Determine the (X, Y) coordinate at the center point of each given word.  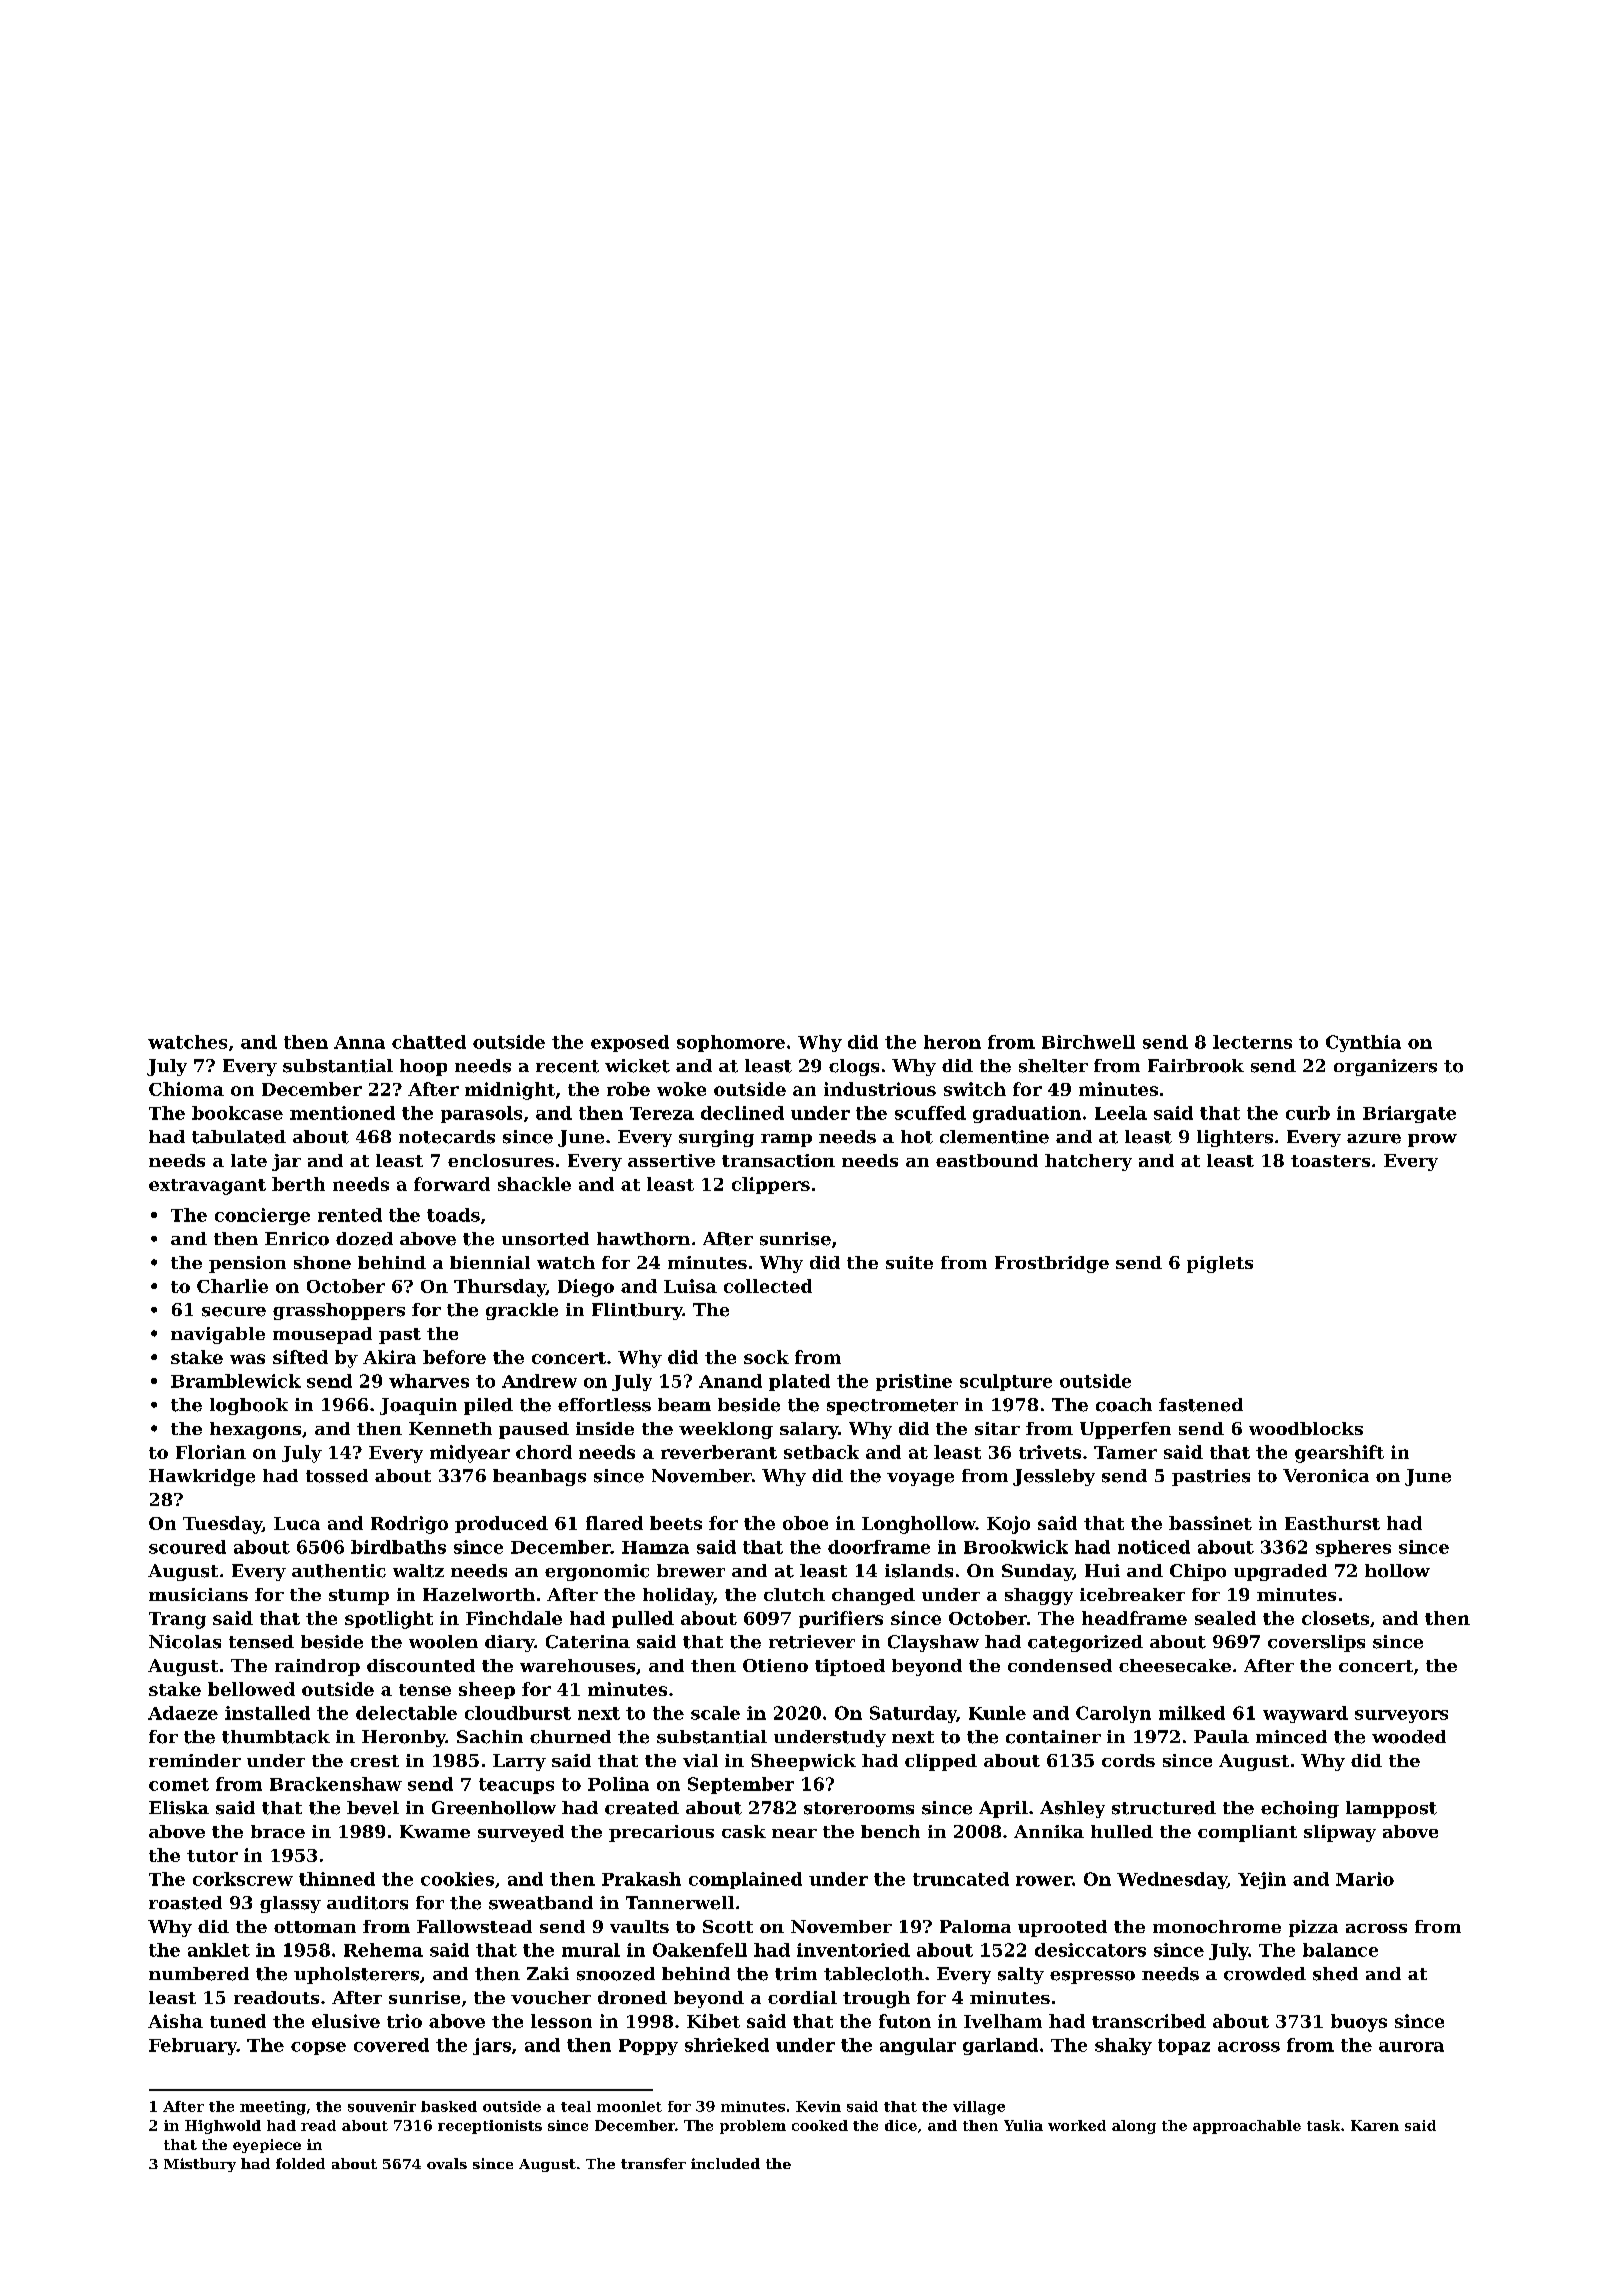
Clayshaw (933, 1643)
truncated (961, 1879)
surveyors (1401, 1716)
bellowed (251, 1689)
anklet (219, 1950)
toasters (1330, 1161)
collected (768, 1286)
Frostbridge (1052, 1264)
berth (298, 1184)
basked (449, 2106)
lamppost (1391, 1809)
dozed (364, 1239)
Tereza (662, 1113)
